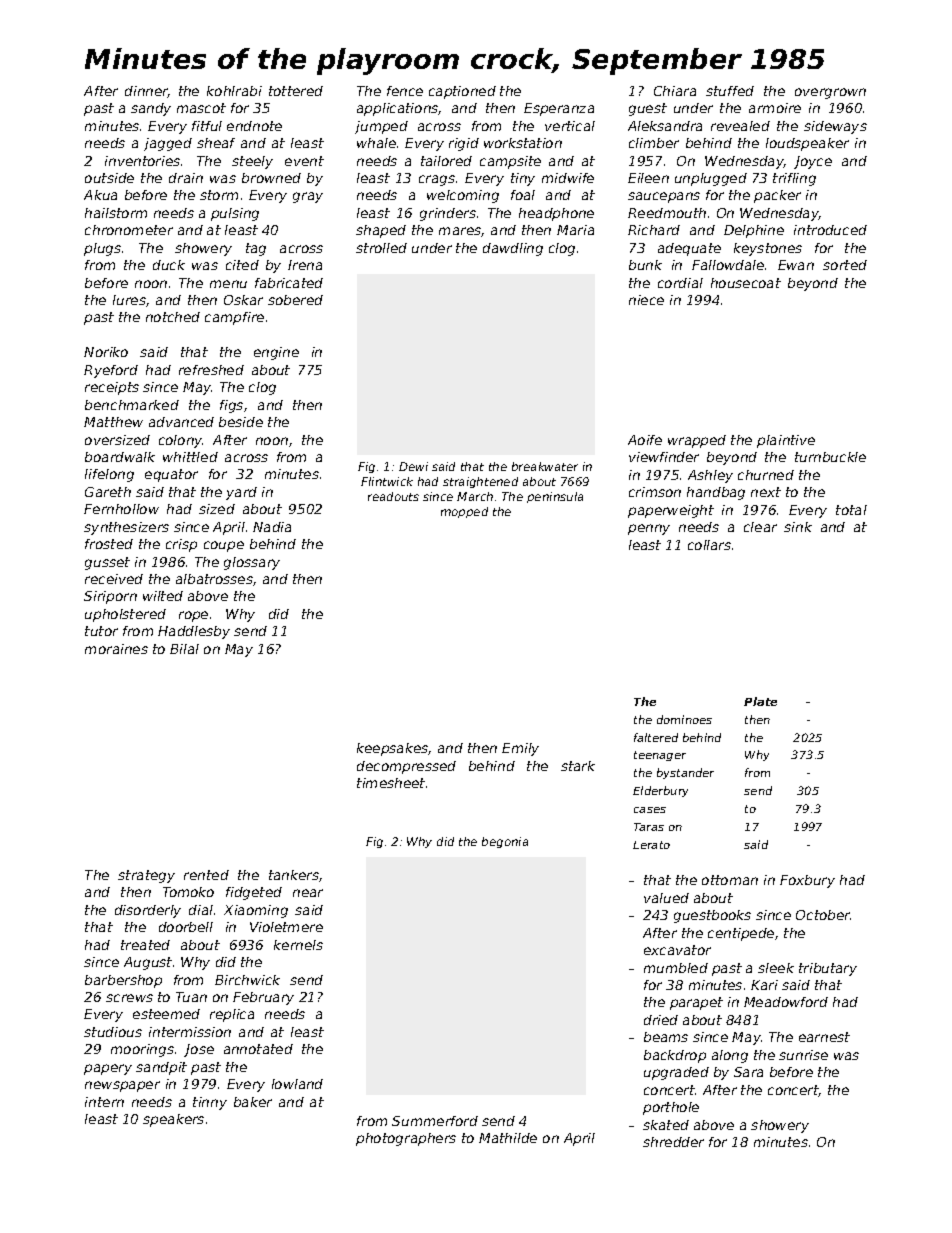  Describe the element at coordinates (520, 749) in the screenshot. I see `Emily` at that location.
